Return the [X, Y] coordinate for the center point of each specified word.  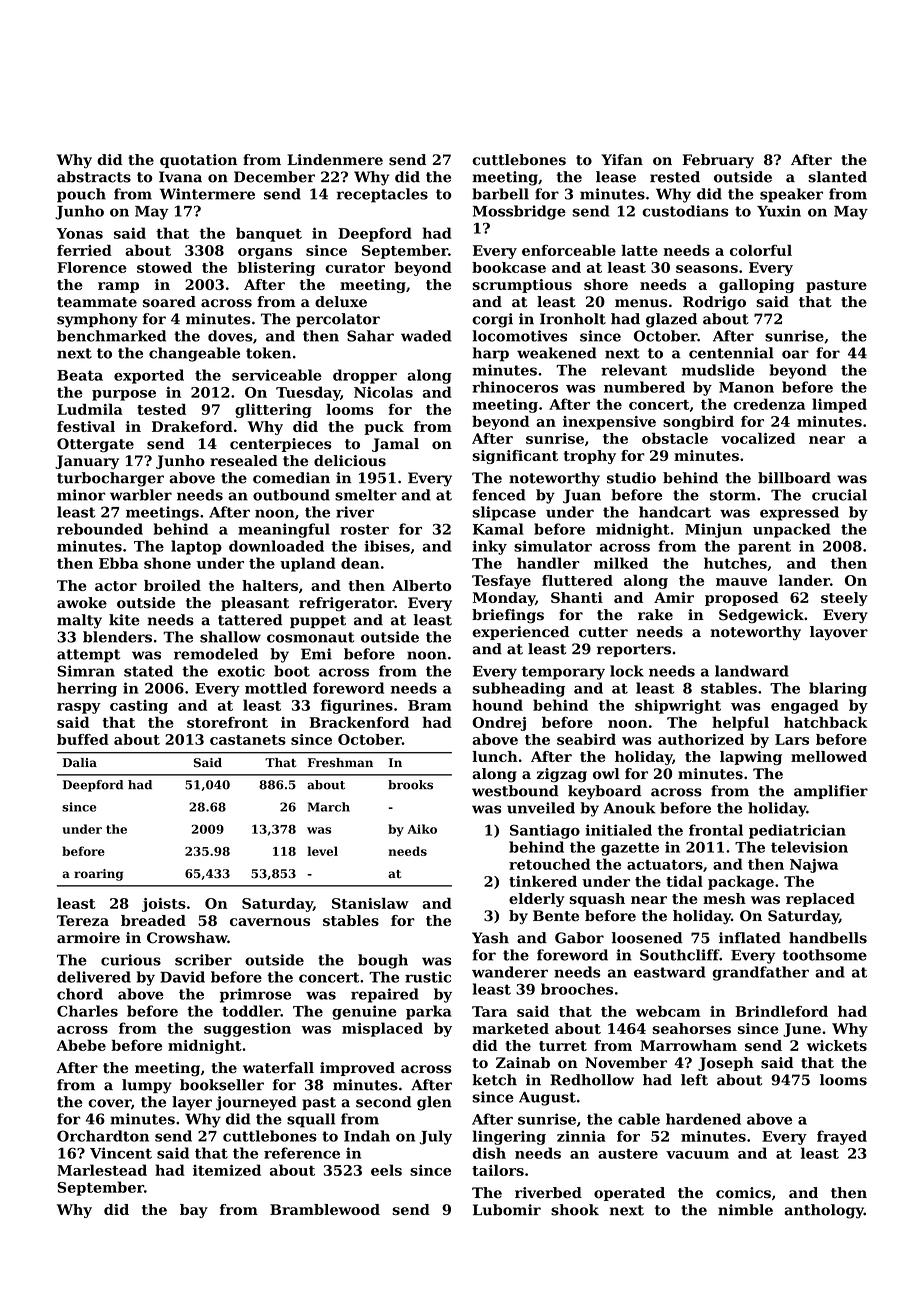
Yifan [622, 159]
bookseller [222, 1085]
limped [839, 405]
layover [839, 633]
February [718, 161]
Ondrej [499, 724]
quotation [198, 161]
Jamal [395, 445]
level [322, 851]
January [87, 462]
